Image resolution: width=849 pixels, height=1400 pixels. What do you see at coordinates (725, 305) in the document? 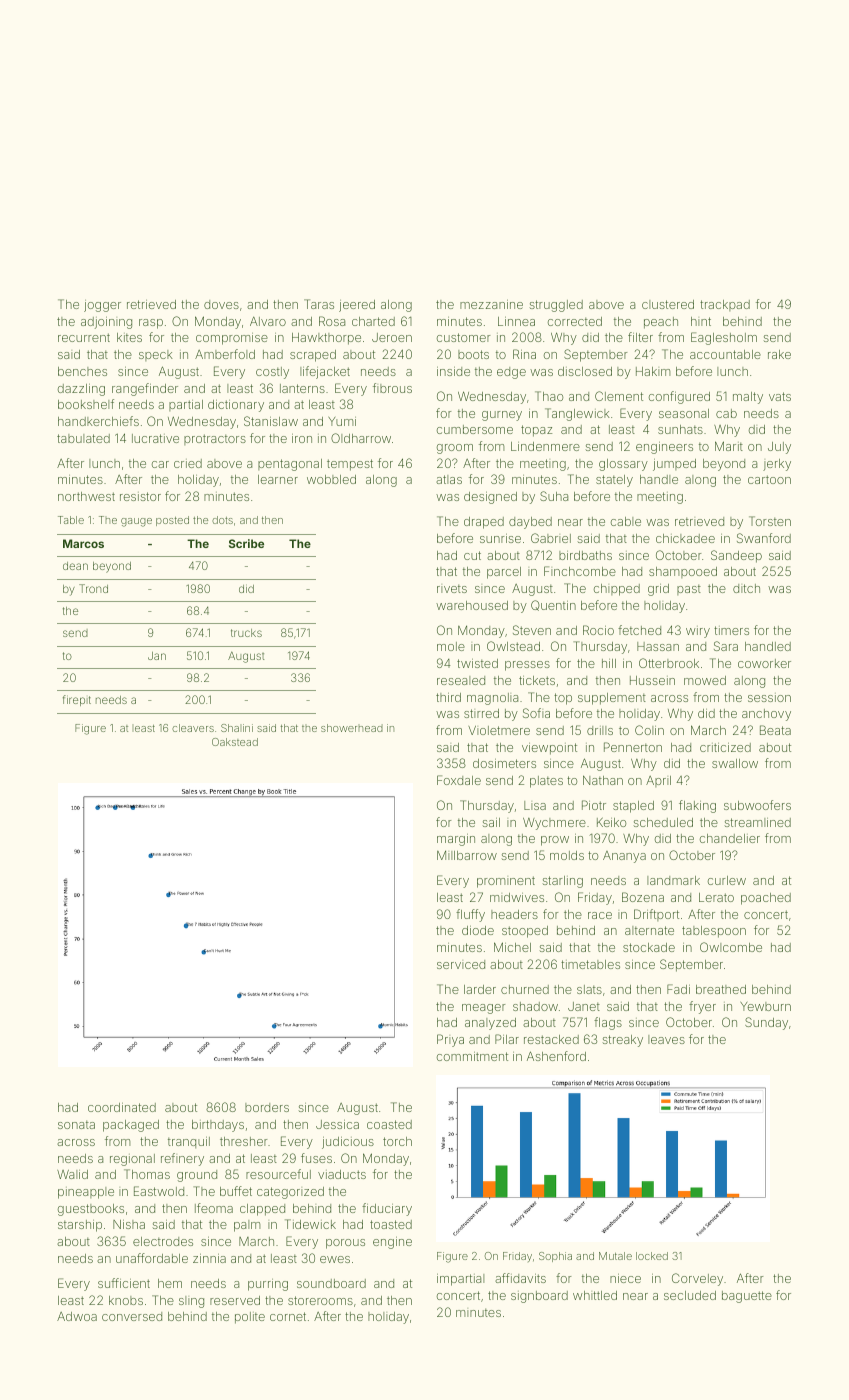
I see `trackpad` at bounding box center [725, 305].
